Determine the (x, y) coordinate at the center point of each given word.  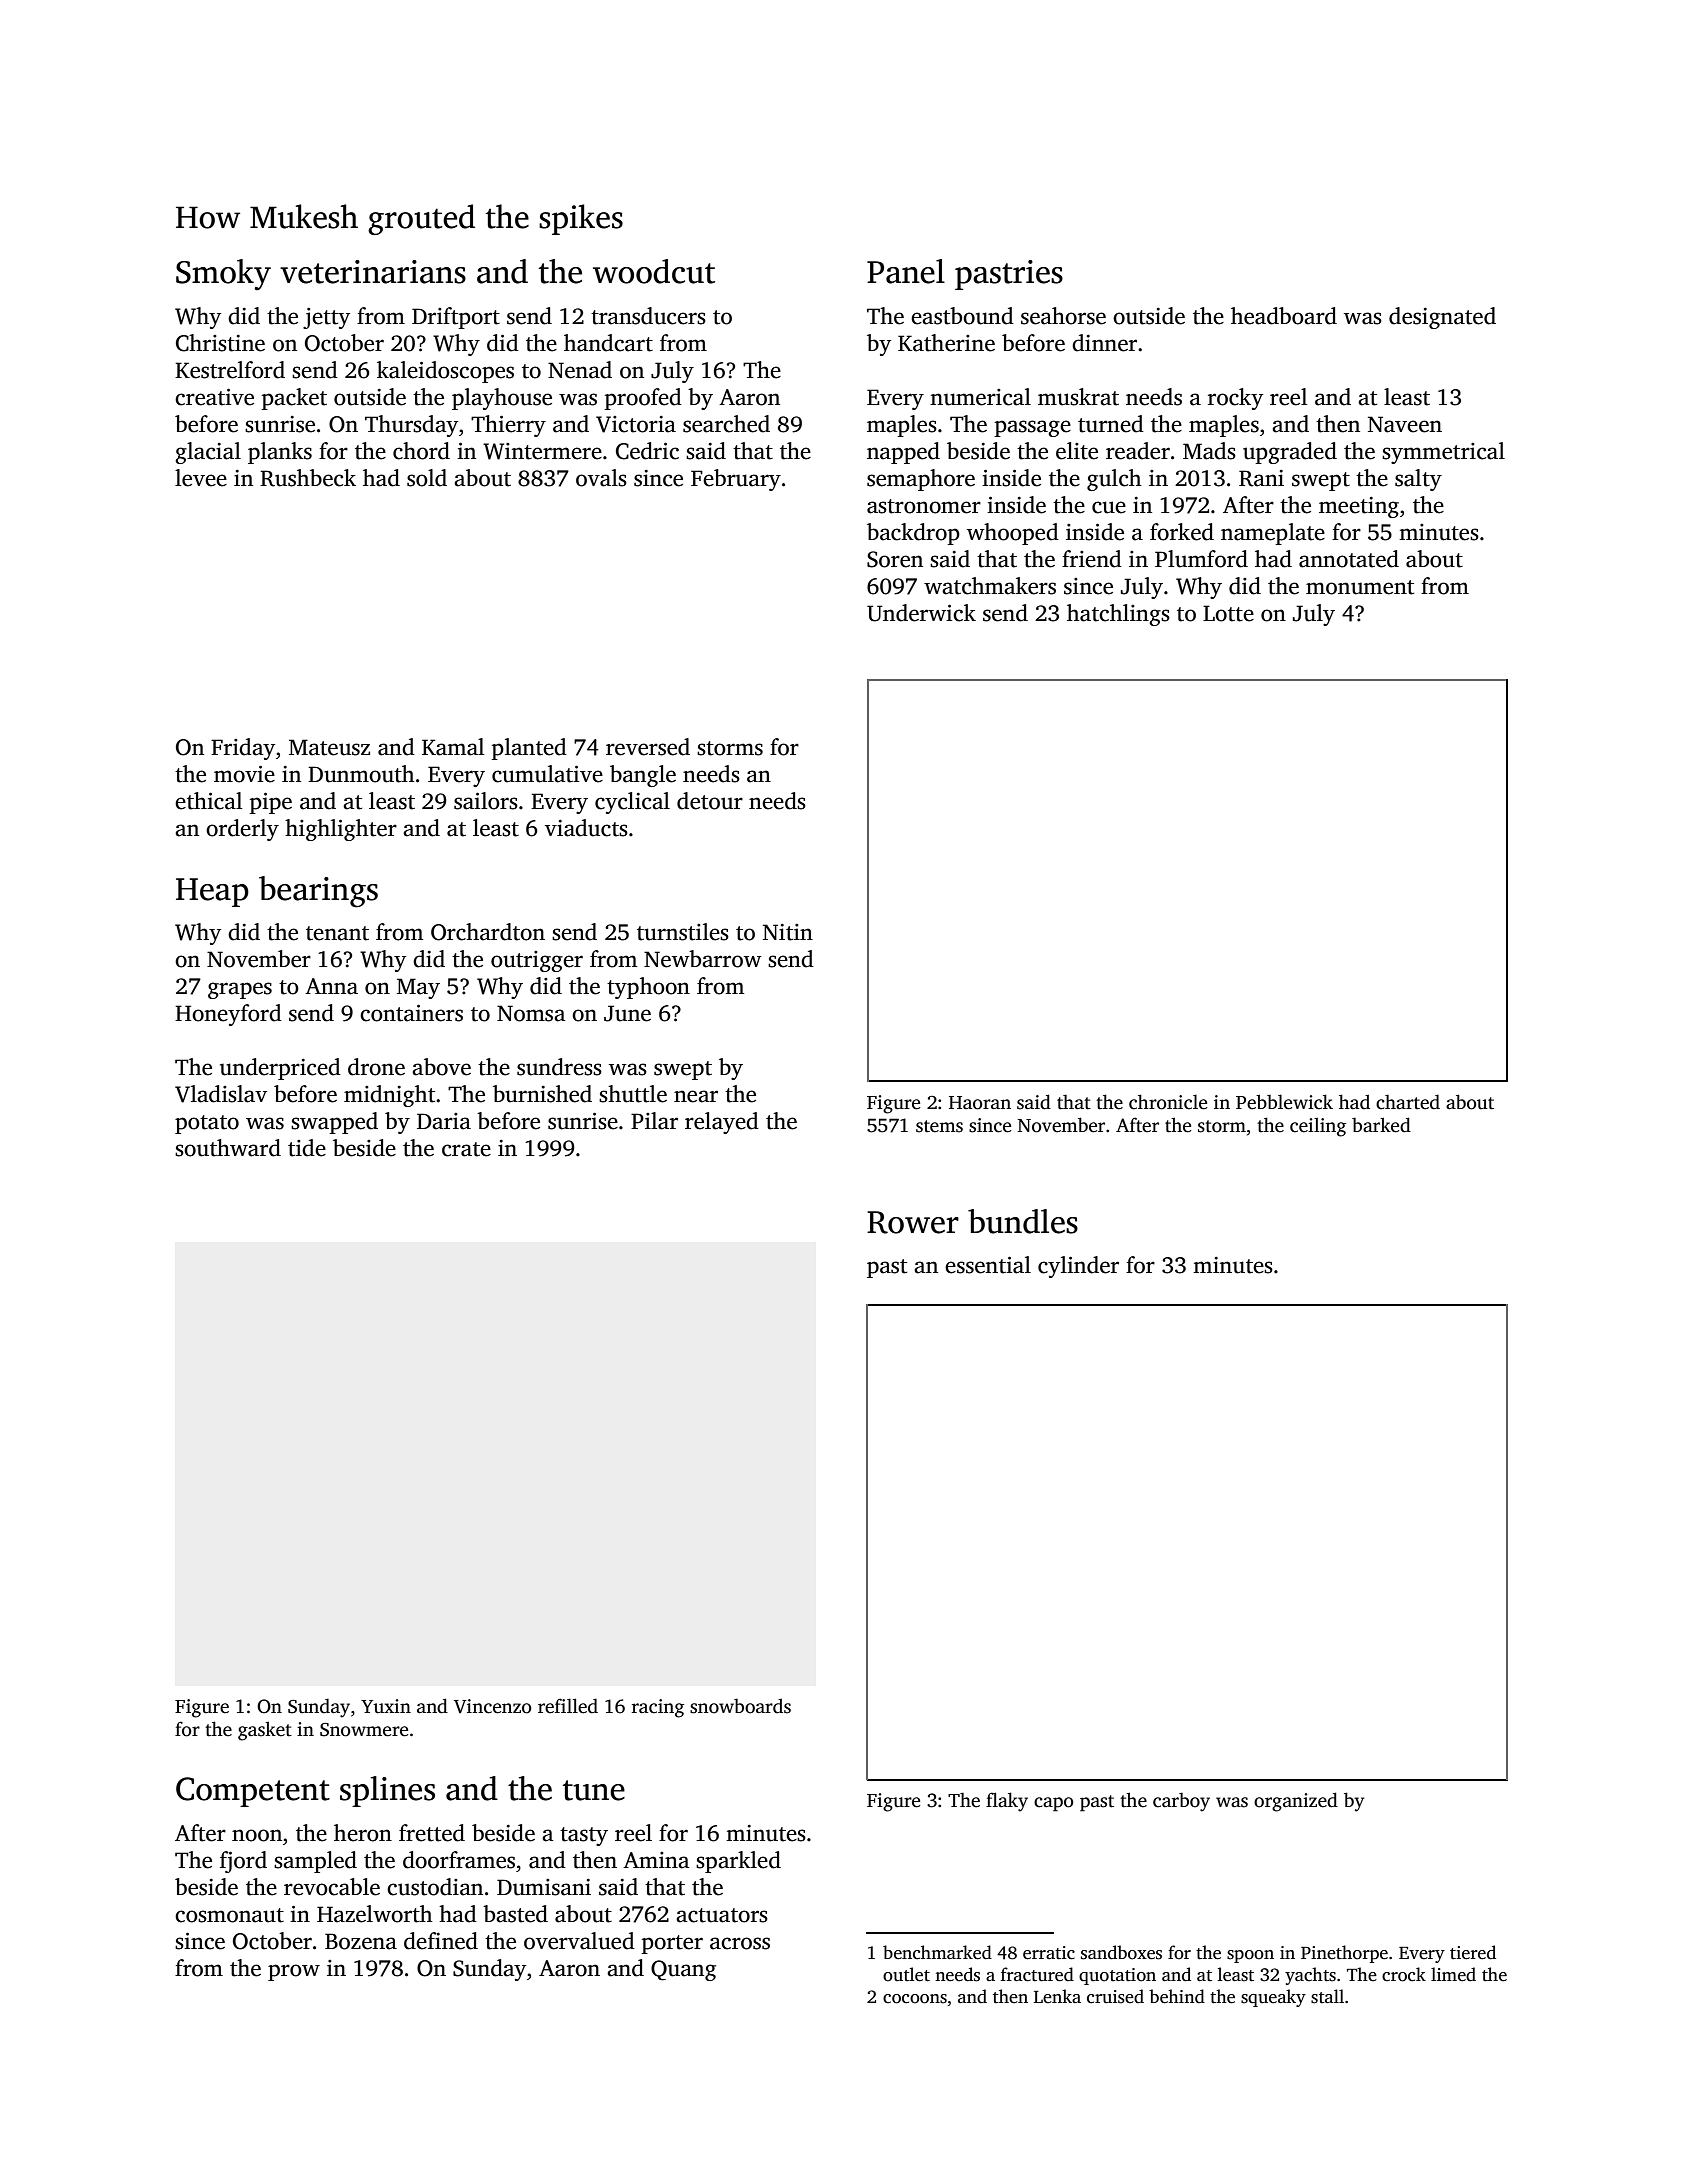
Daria (444, 1121)
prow (294, 1972)
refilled (568, 1706)
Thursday (411, 426)
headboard (1284, 316)
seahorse (1063, 316)
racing (658, 1708)
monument (1360, 587)
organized (1296, 1802)
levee (201, 478)
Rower (913, 1222)
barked (1381, 1125)
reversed (648, 747)
